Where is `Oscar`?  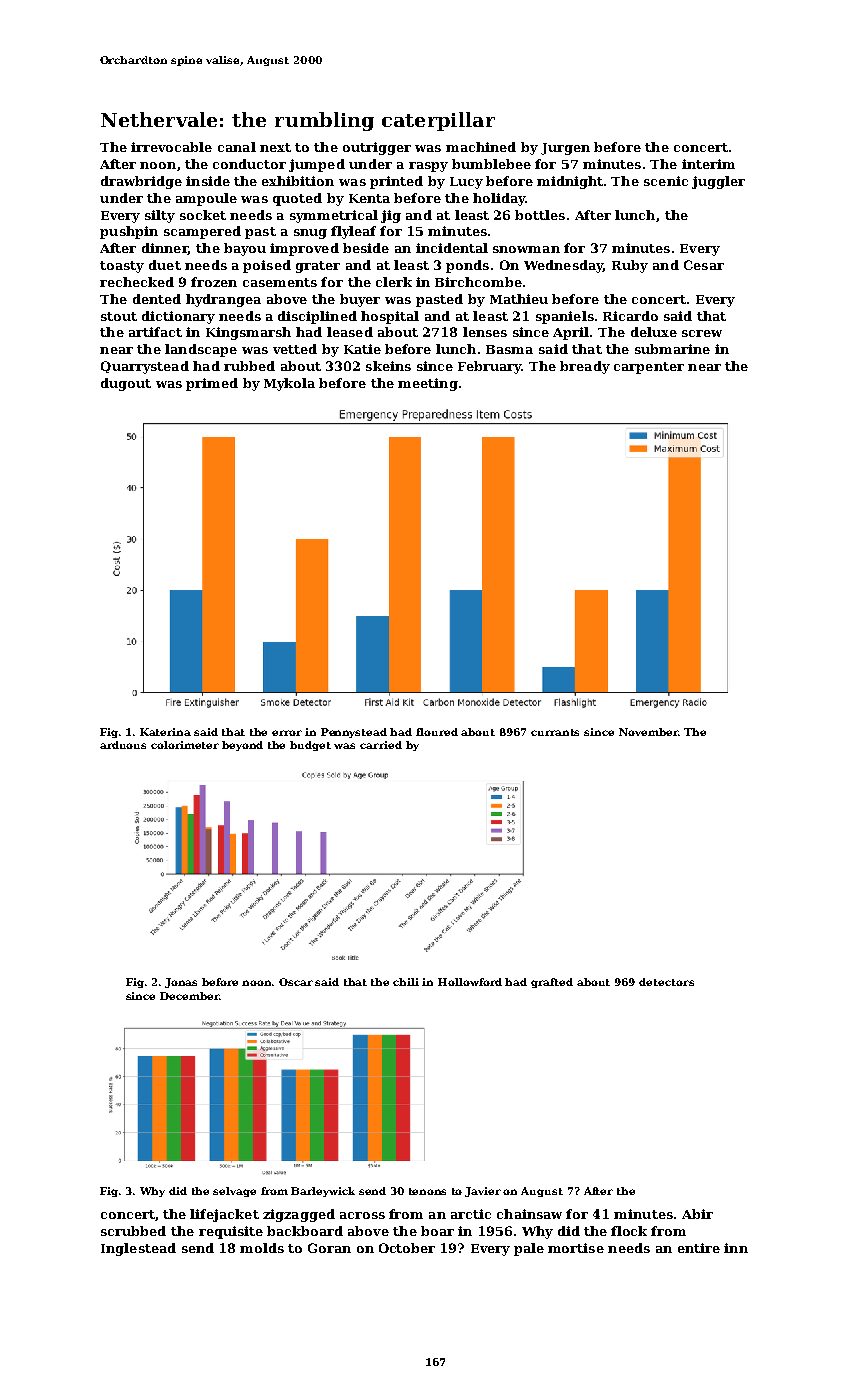 Oscar is located at coordinates (296, 982).
